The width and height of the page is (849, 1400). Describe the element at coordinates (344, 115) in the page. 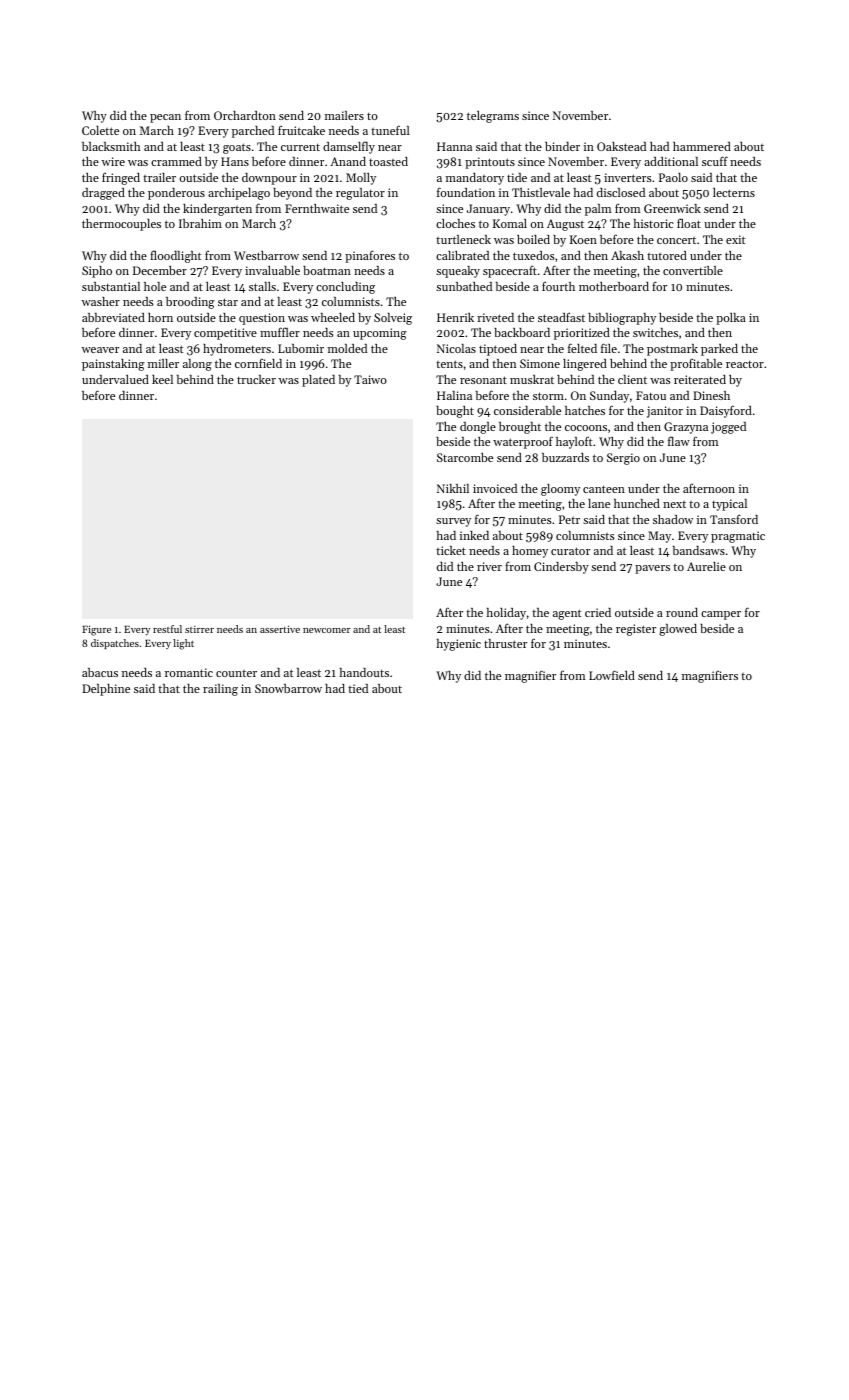

I see `mailers` at that location.
